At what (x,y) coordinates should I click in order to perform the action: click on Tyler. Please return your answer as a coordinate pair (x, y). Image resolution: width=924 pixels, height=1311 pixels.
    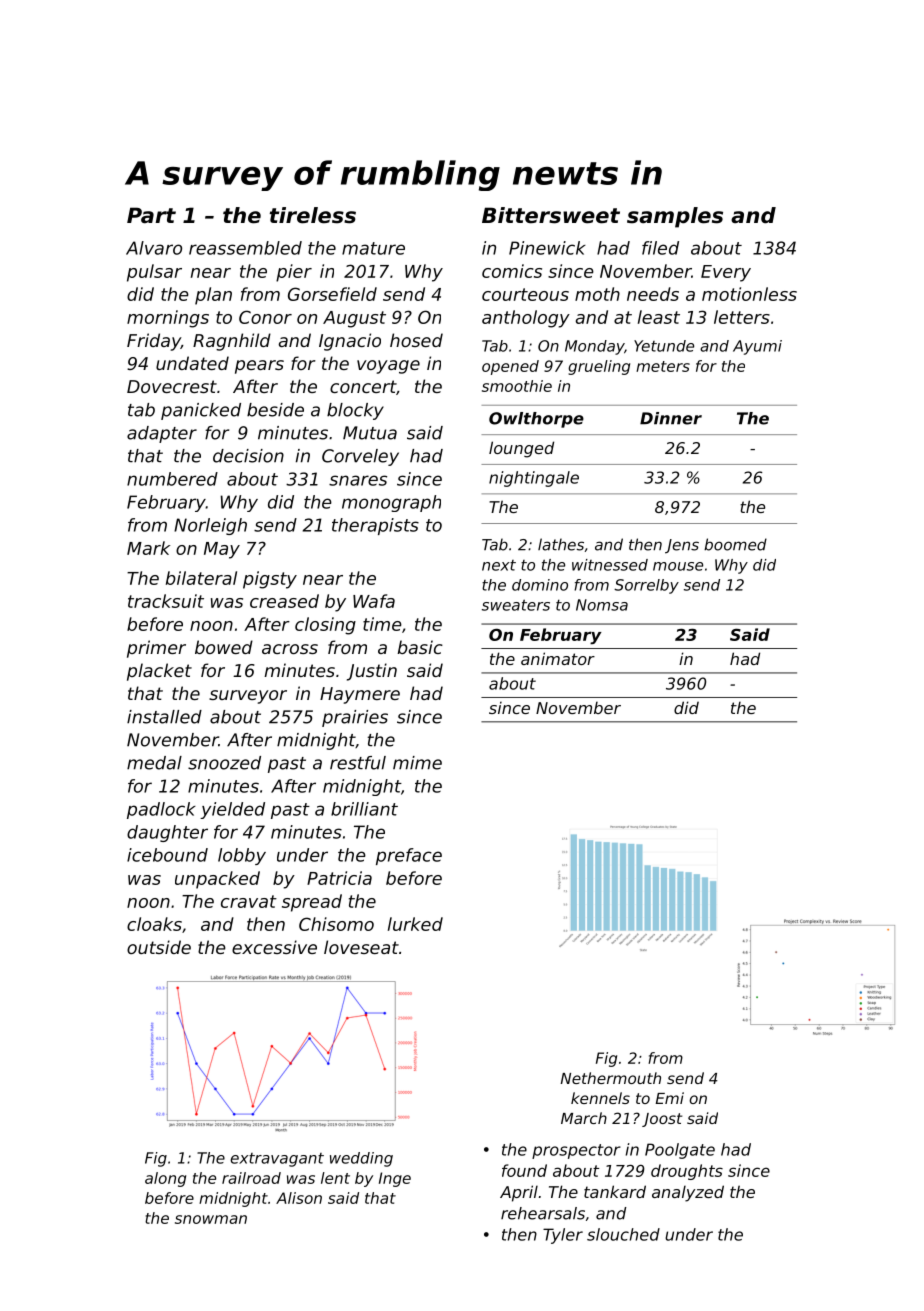
    Looking at the image, I should click on (563, 1236).
